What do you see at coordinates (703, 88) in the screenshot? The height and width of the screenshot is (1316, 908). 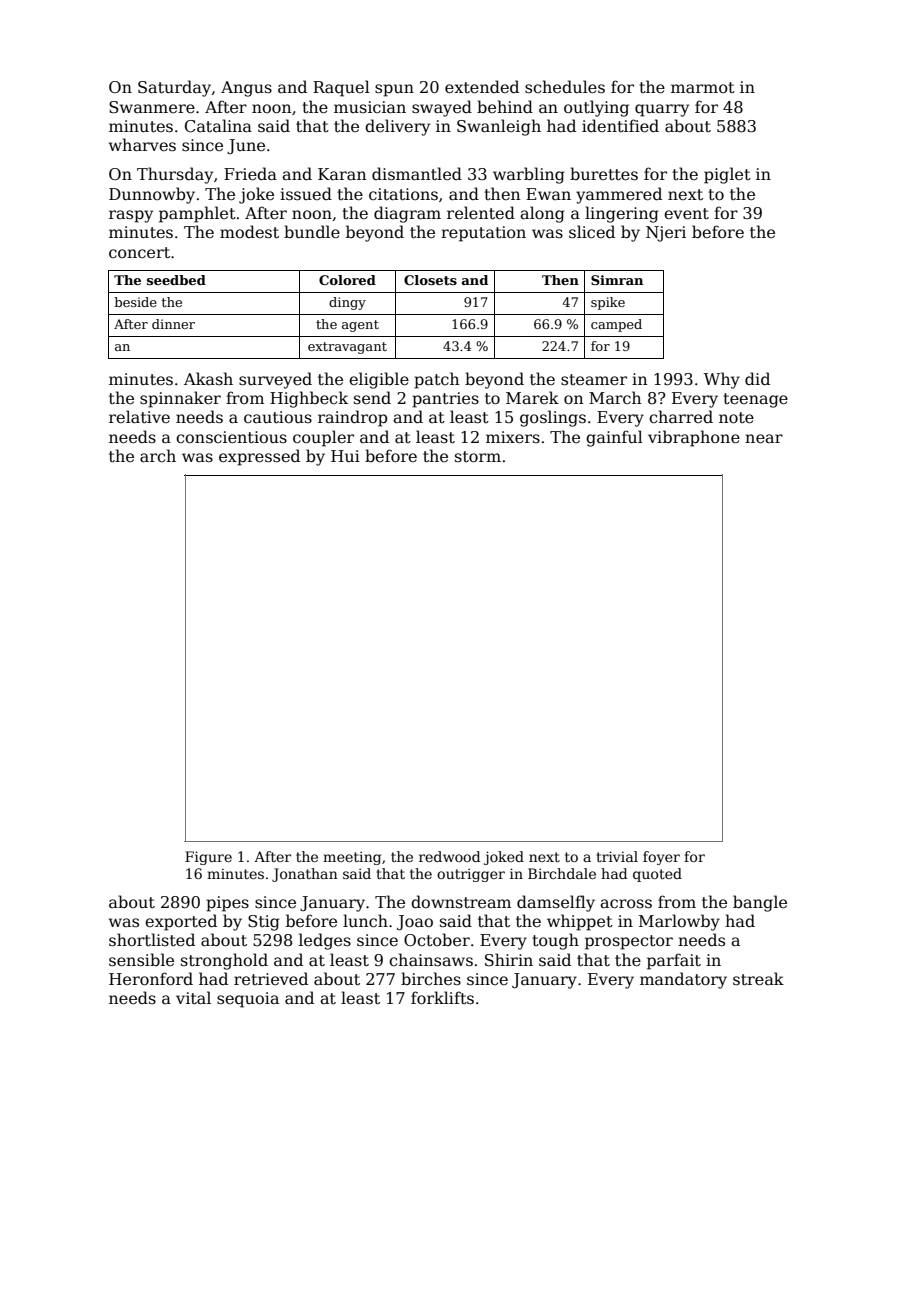 I see `marmot` at bounding box center [703, 88].
